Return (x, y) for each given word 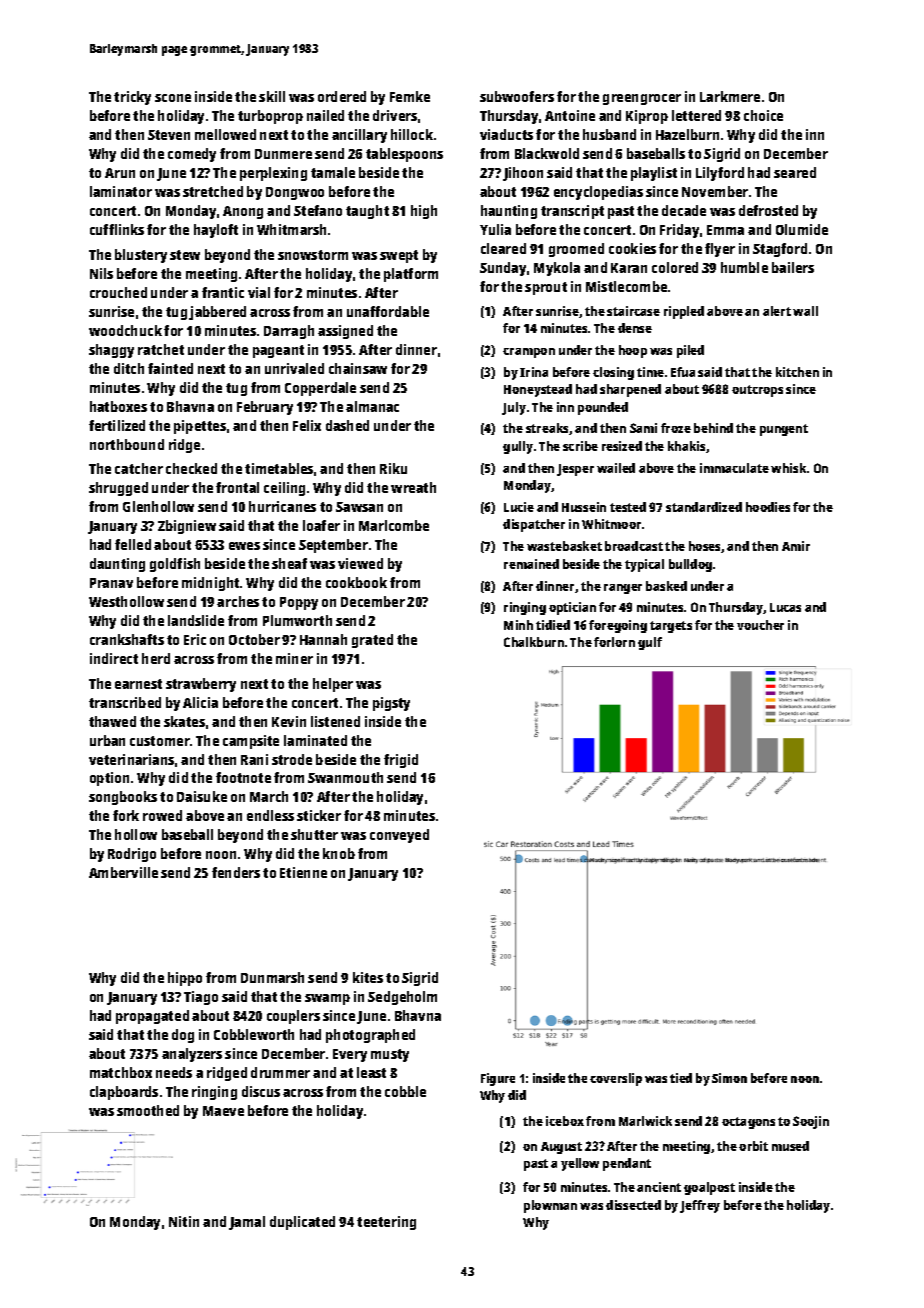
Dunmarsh (272, 977)
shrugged (118, 489)
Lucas (785, 607)
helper (333, 685)
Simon (729, 1078)
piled (690, 351)
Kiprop (647, 117)
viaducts (506, 134)
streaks (547, 428)
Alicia (200, 702)
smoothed (148, 1110)
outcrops (757, 391)
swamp (327, 999)
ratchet (161, 349)
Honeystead (538, 390)
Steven (169, 135)
